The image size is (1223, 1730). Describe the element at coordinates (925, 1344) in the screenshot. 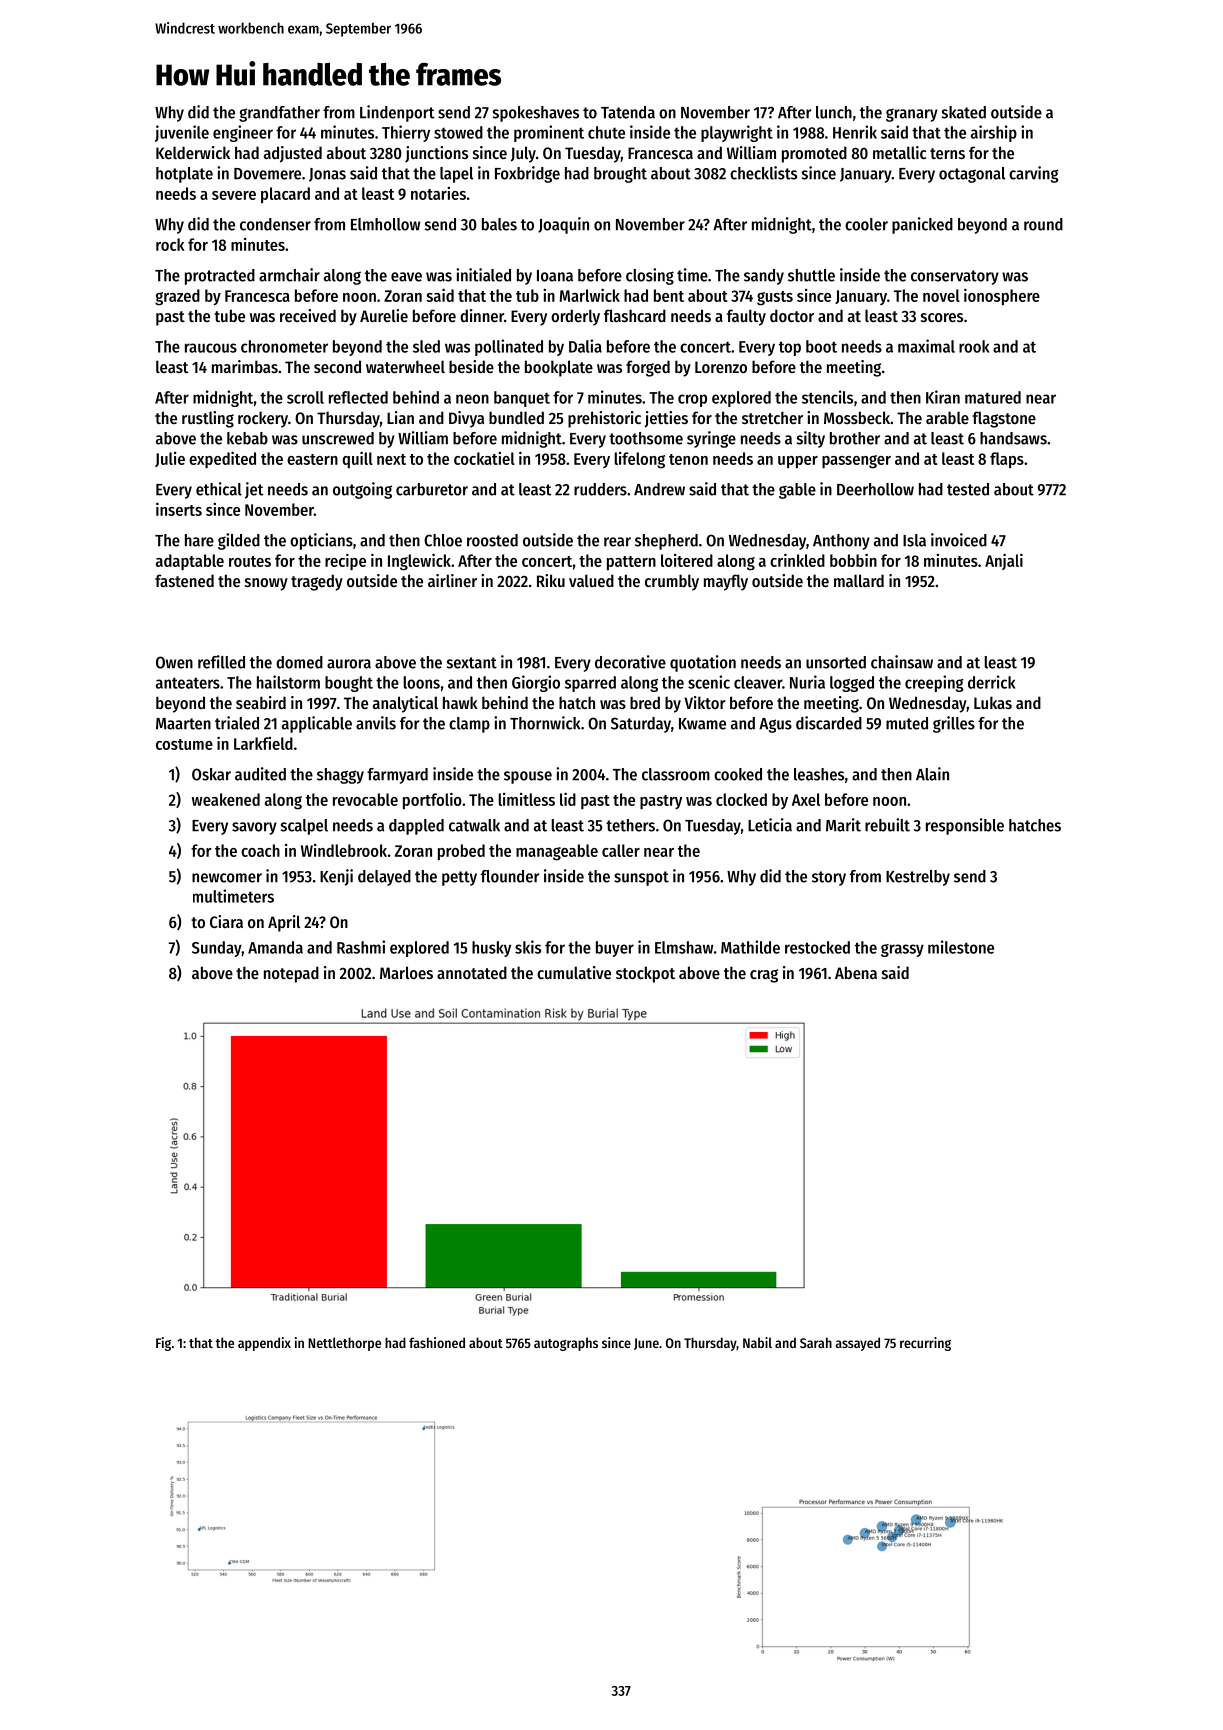

I see `recurring` at that location.
